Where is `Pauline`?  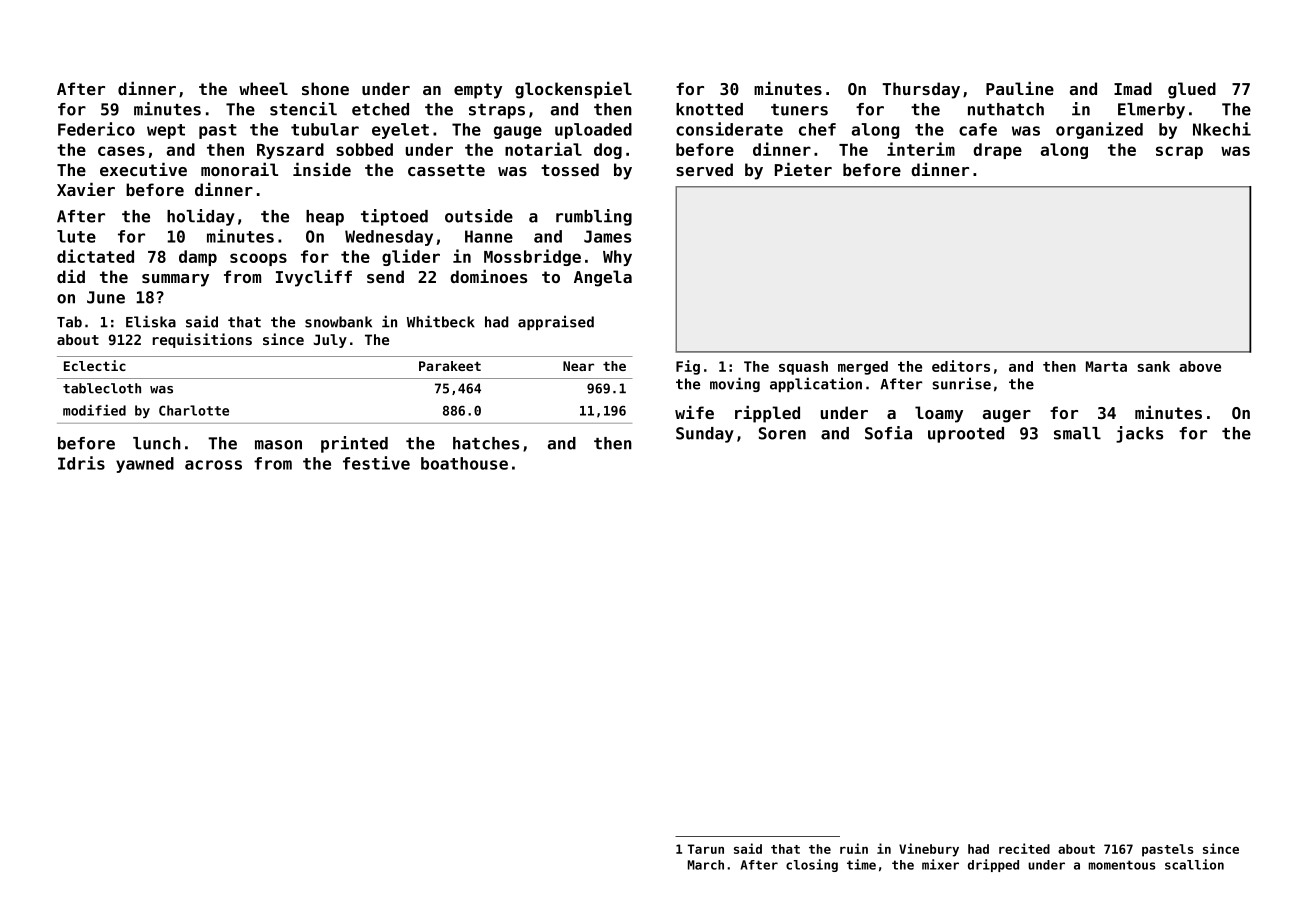
Pauline is located at coordinates (1020, 88).
